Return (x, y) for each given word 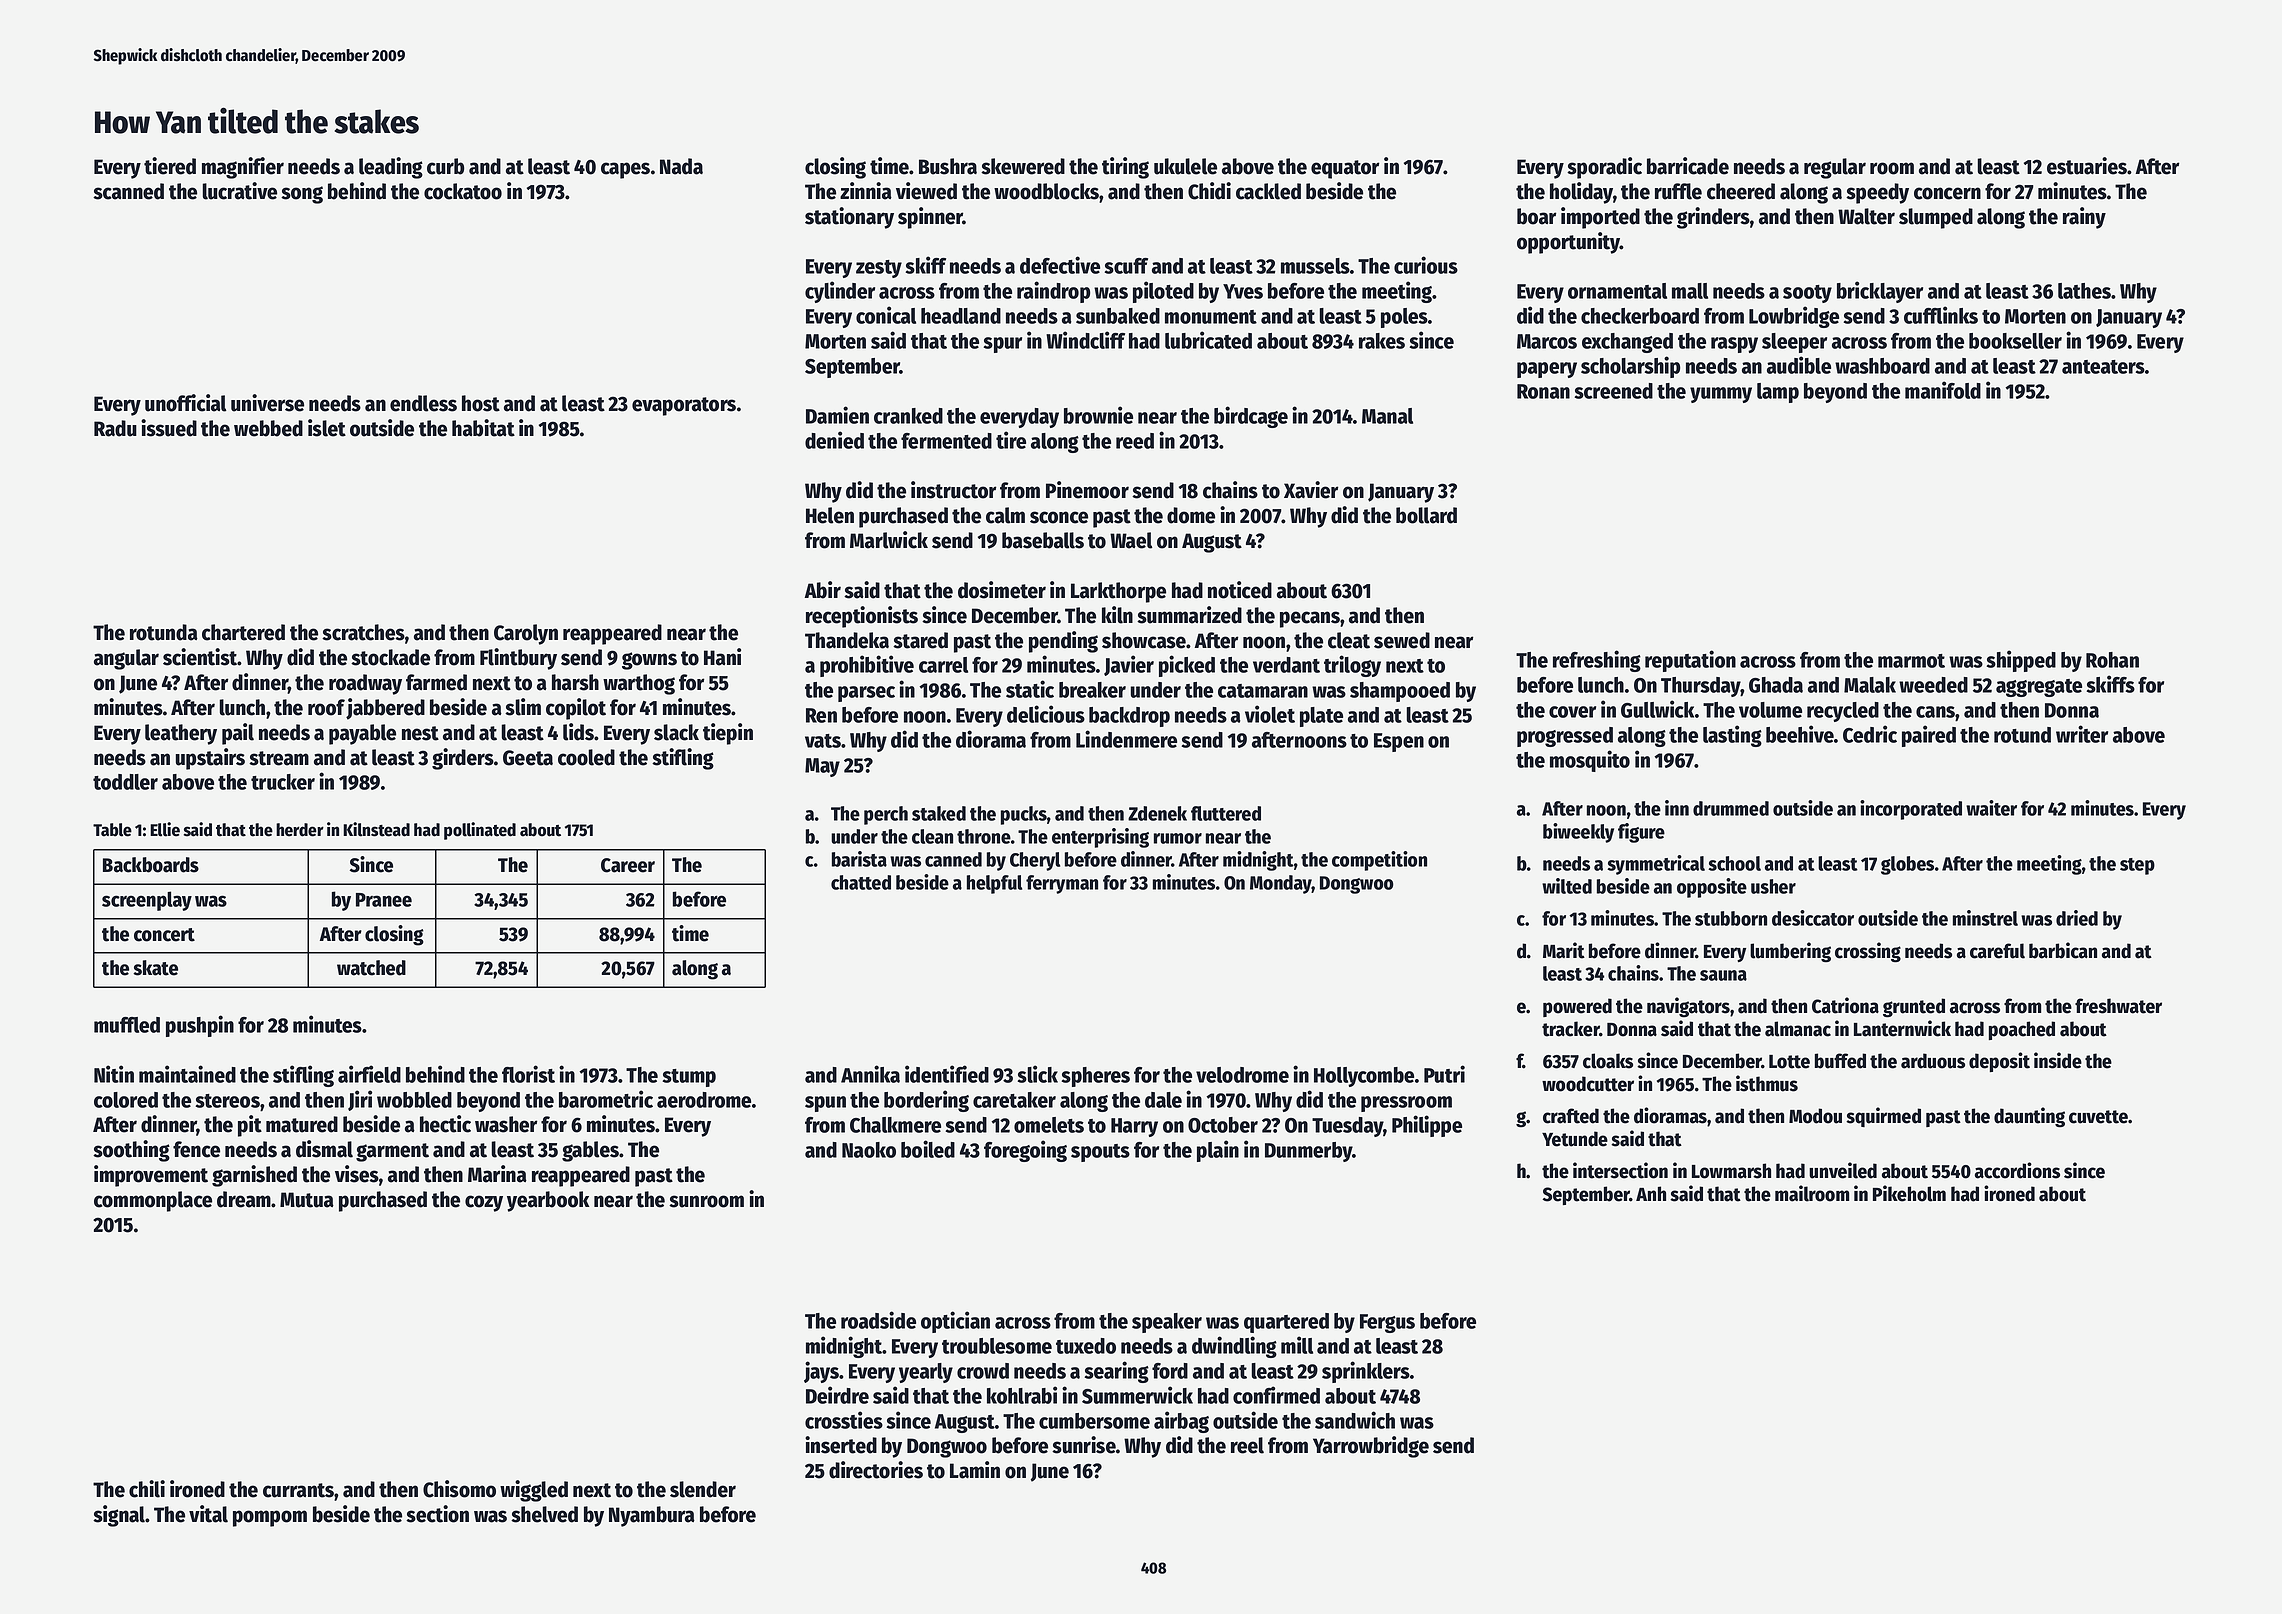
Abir (823, 590)
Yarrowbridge (1371, 1447)
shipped (2021, 661)
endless (423, 403)
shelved (544, 1514)
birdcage (1251, 417)
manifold (1943, 390)
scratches (363, 632)
